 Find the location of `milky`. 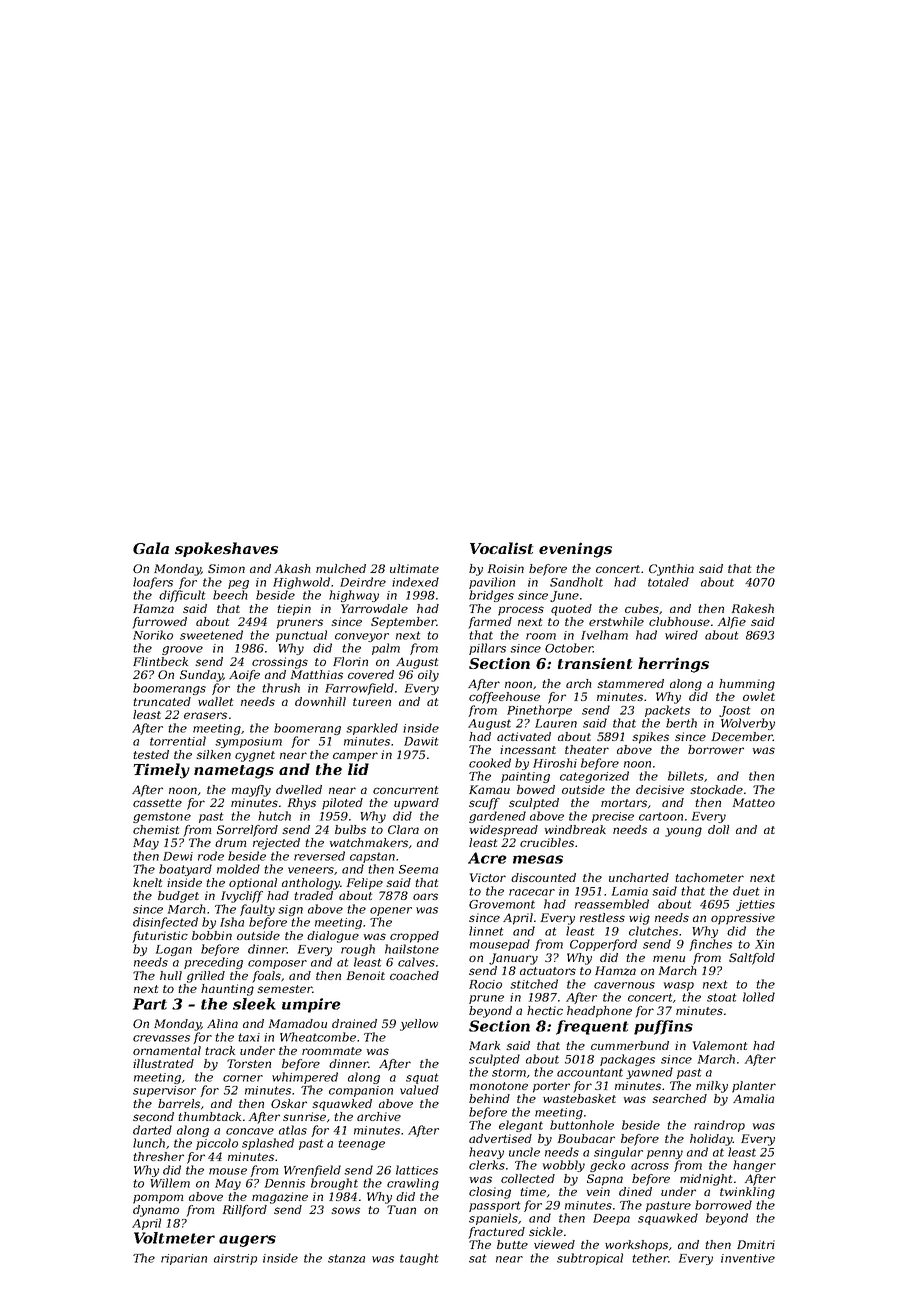

milky is located at coordinates (712, 1087).
